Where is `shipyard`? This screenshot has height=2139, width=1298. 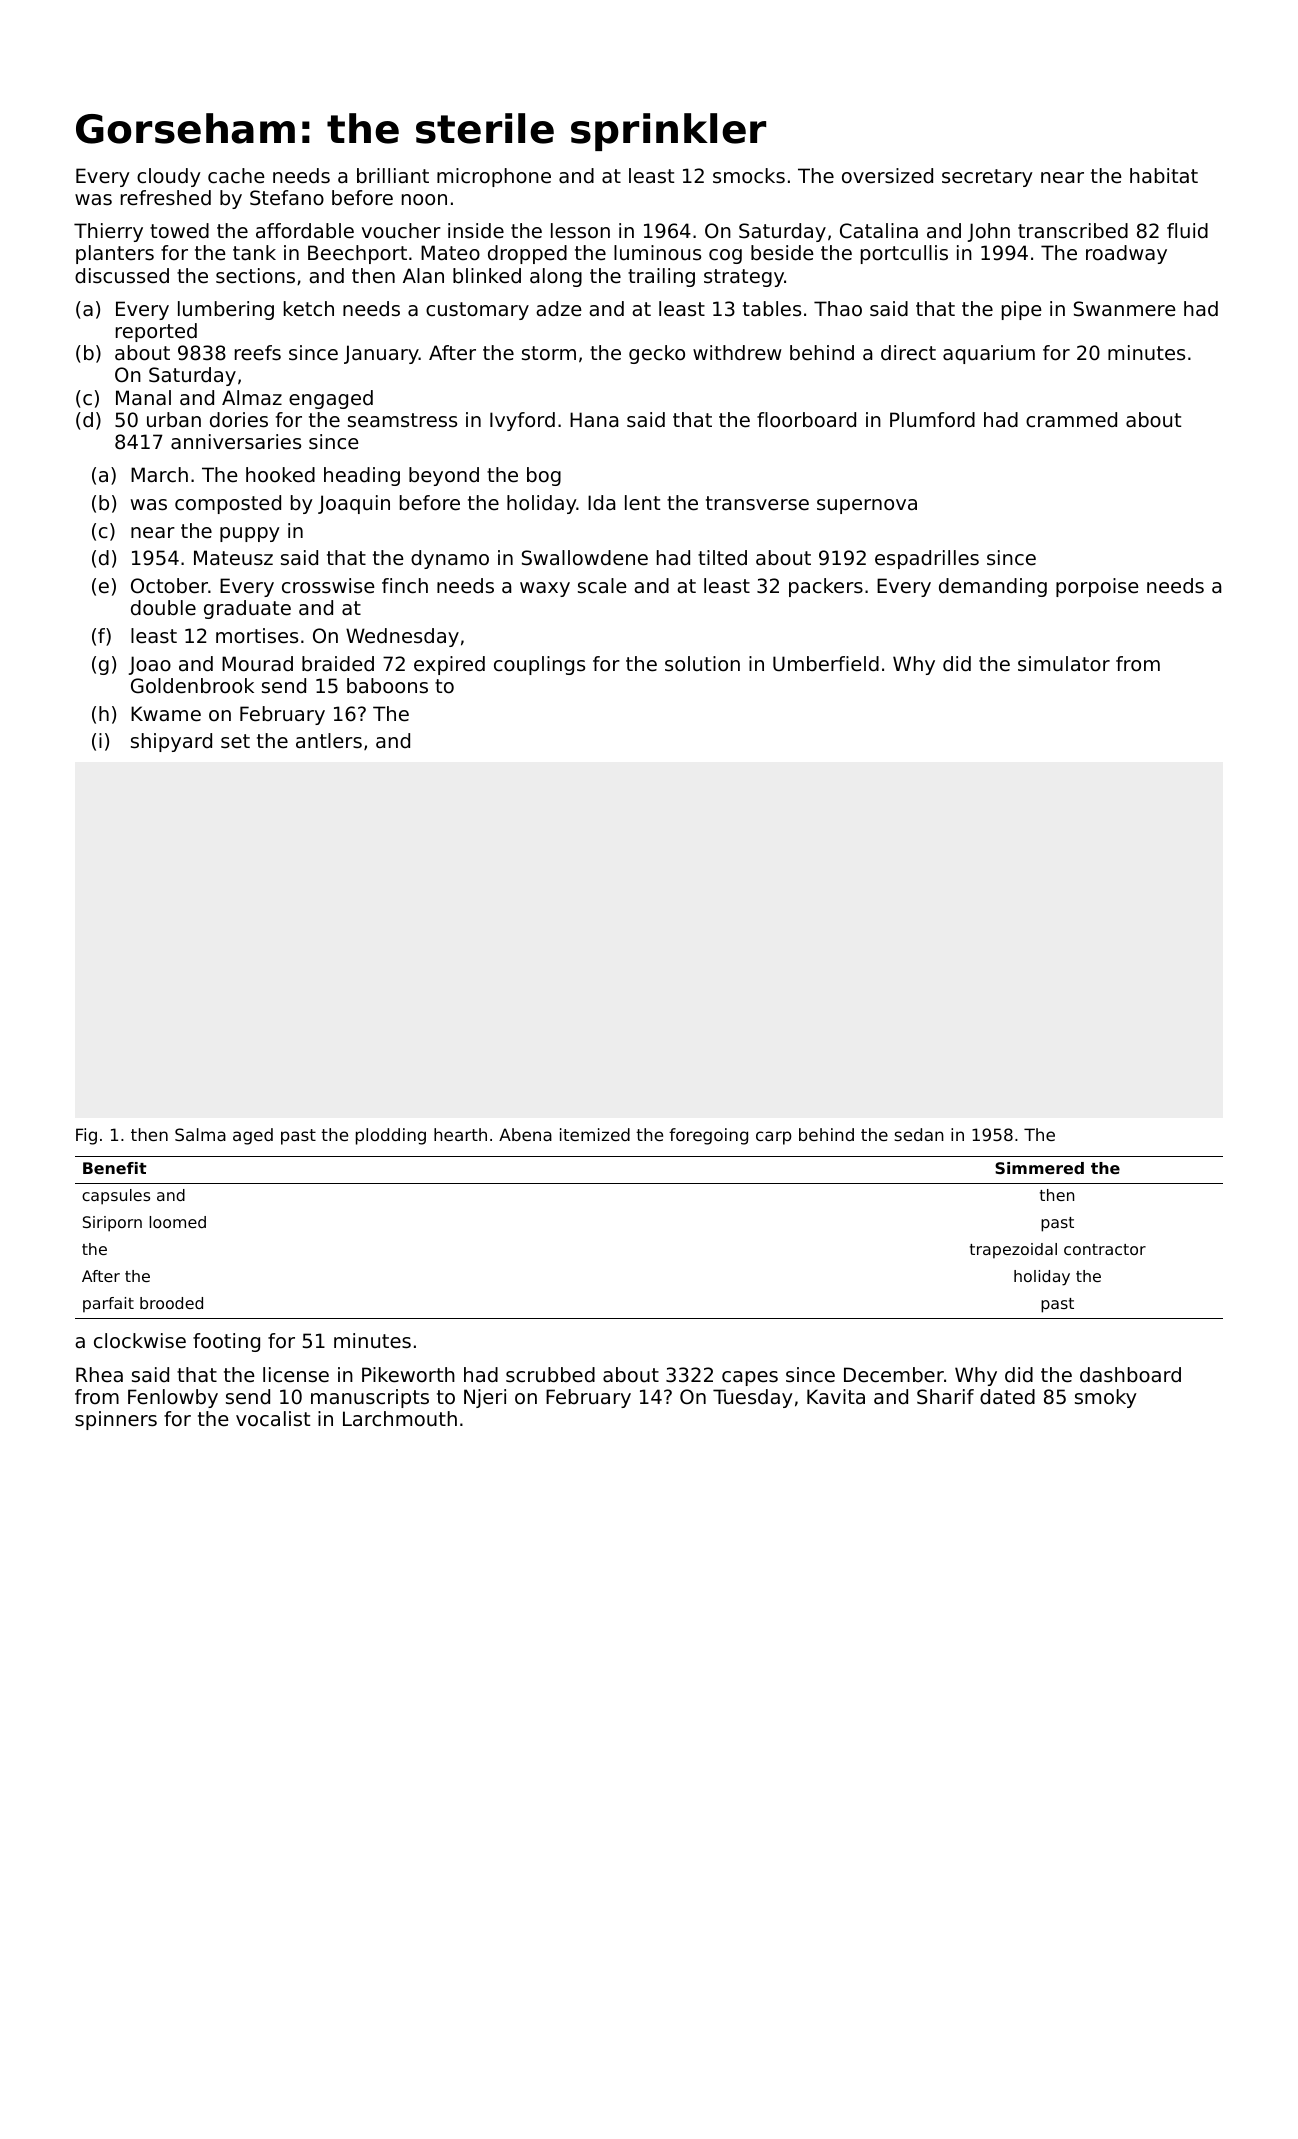 shipyard is located at coordinates (171, 742).
